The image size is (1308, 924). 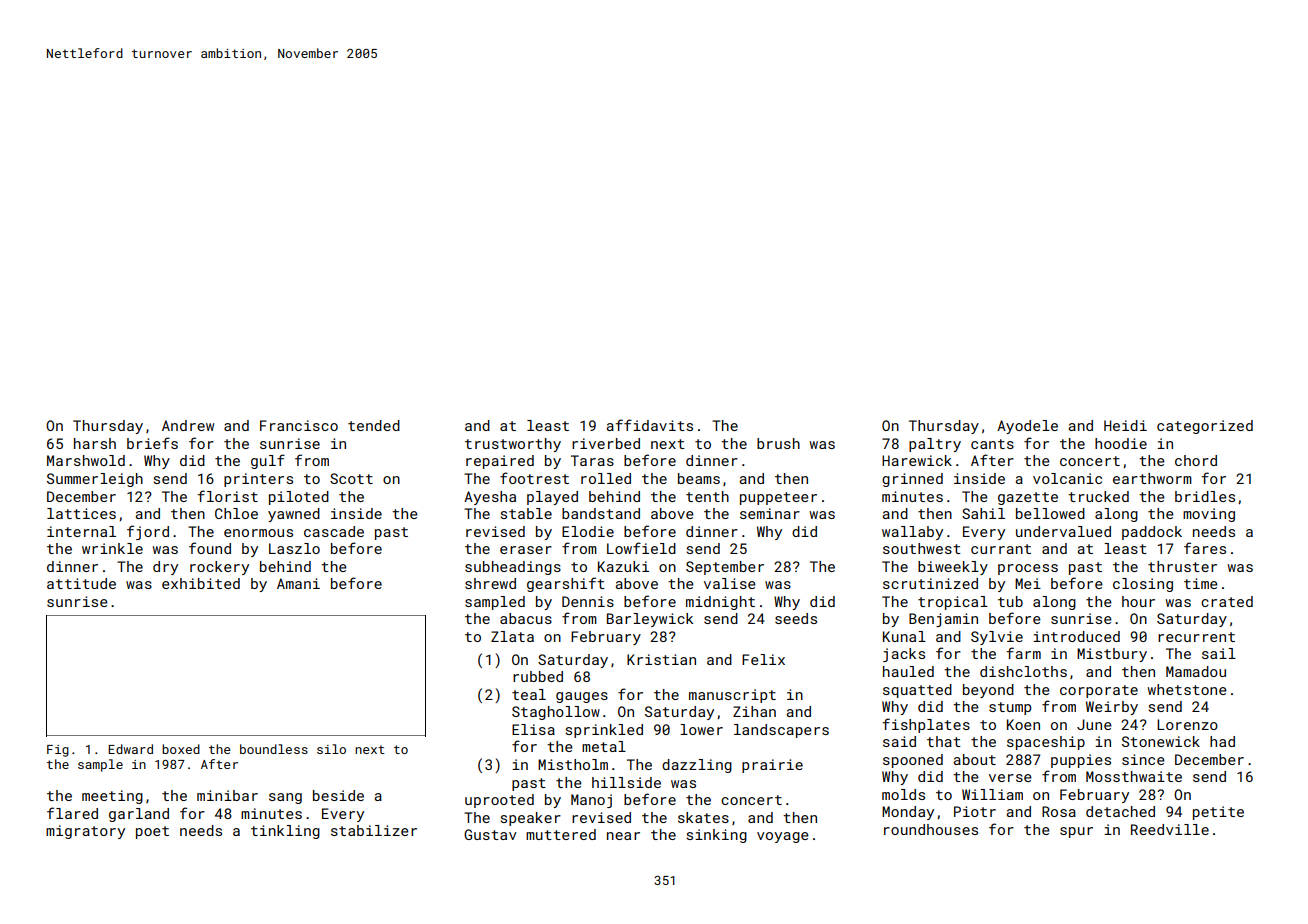 I want to click on Heidi, so click(x=1125, y=425).
